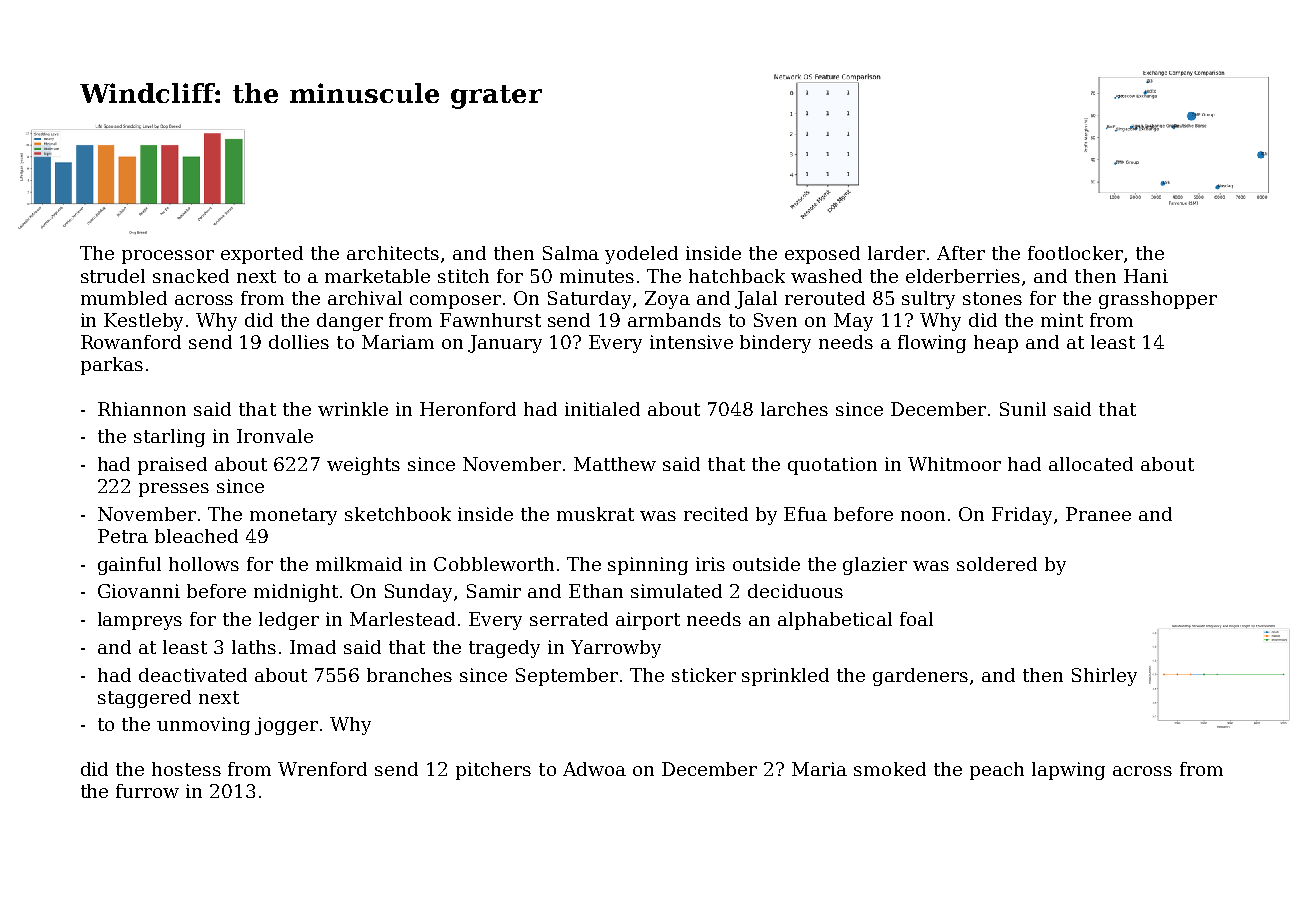  Describe the element at coordinates (203, 726) in the document. I see `unmoving` at that location.
